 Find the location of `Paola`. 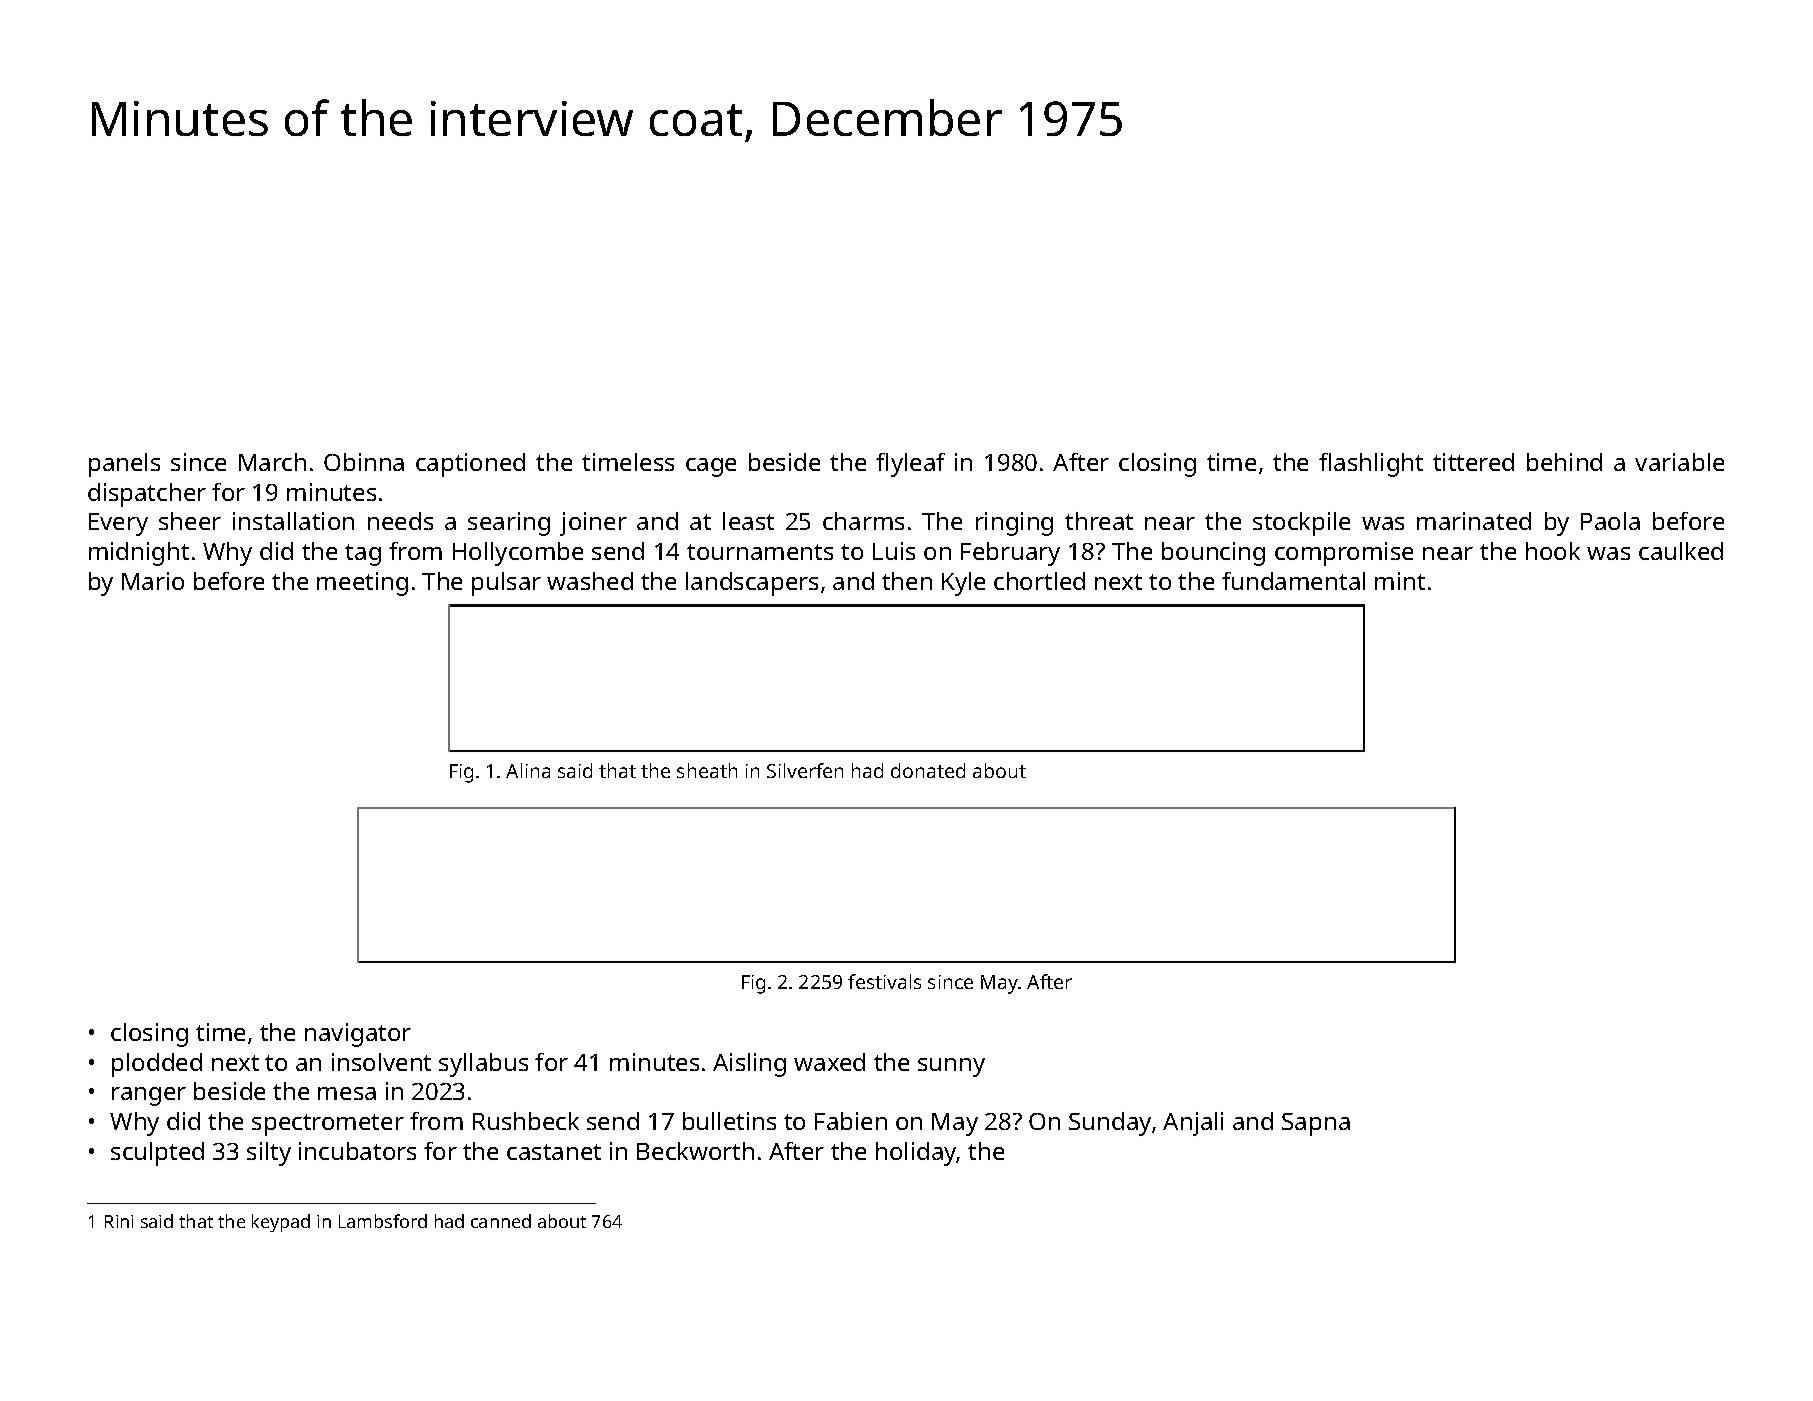

Paola is located at coordinates (1610, 521).
